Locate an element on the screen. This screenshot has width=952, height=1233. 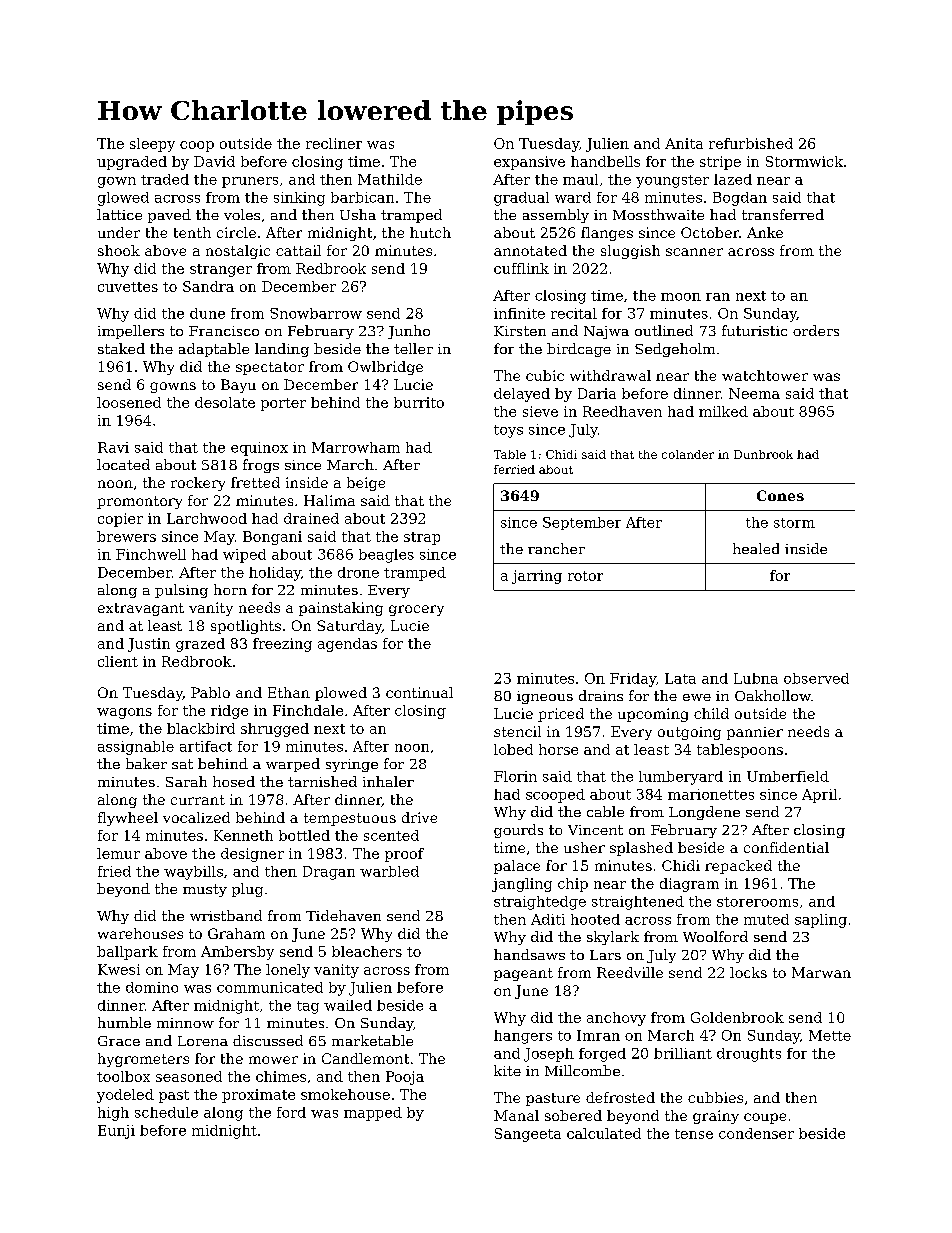
Anita is located at coordinates (684, 143).
